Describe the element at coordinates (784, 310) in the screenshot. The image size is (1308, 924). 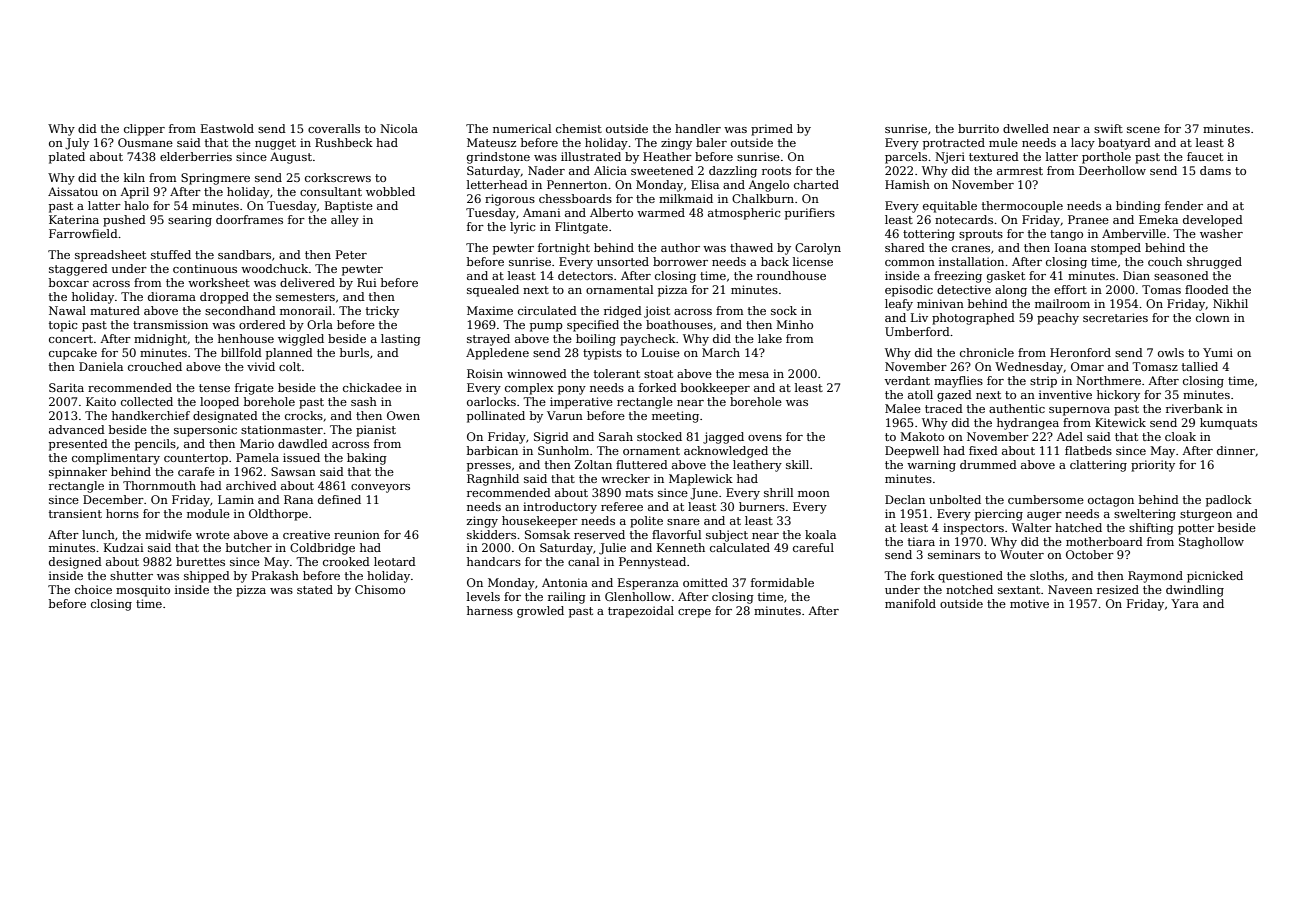
I see `sock` at that location.
